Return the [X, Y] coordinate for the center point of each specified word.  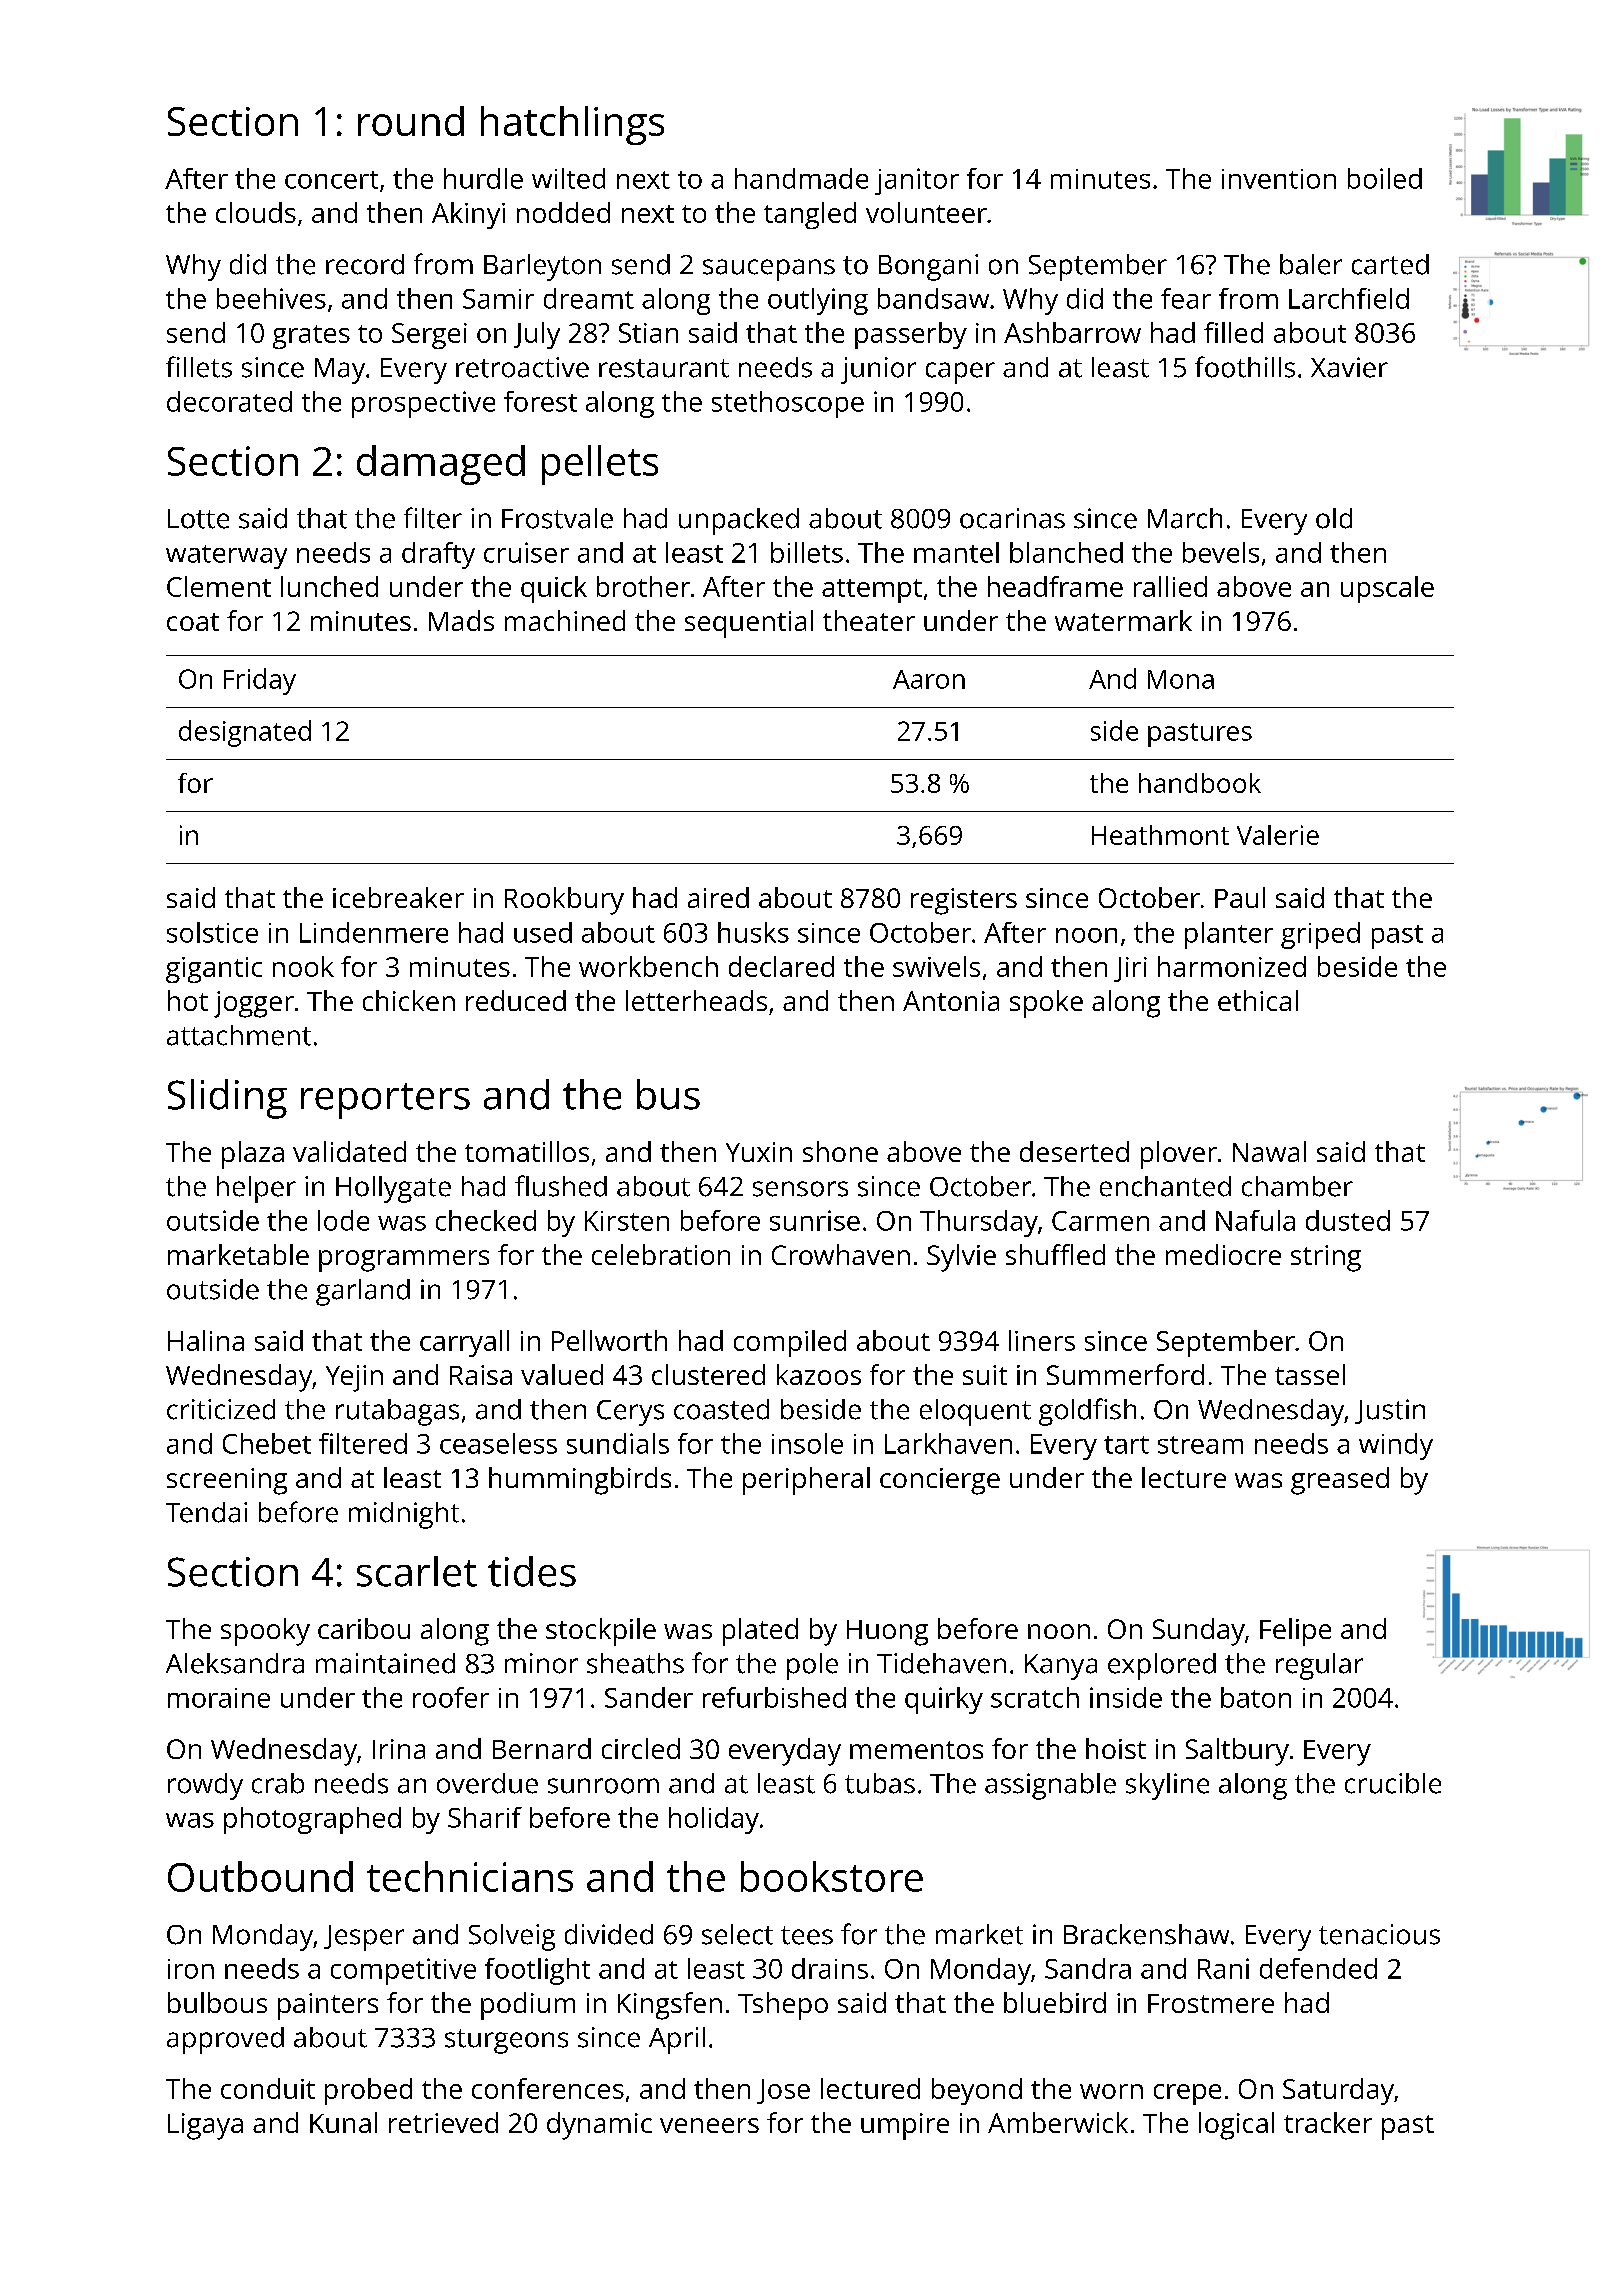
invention [1279, 179]
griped [1320, 935]
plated [760, 1632]
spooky [265, 1632]
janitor [917, 181]
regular [1319, 1666]
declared [781, 966]
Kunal [343, 2122]
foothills [1245, 367]
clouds [256, 212]
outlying [818, 301]
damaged [441, 465]
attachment [239, 1035]
